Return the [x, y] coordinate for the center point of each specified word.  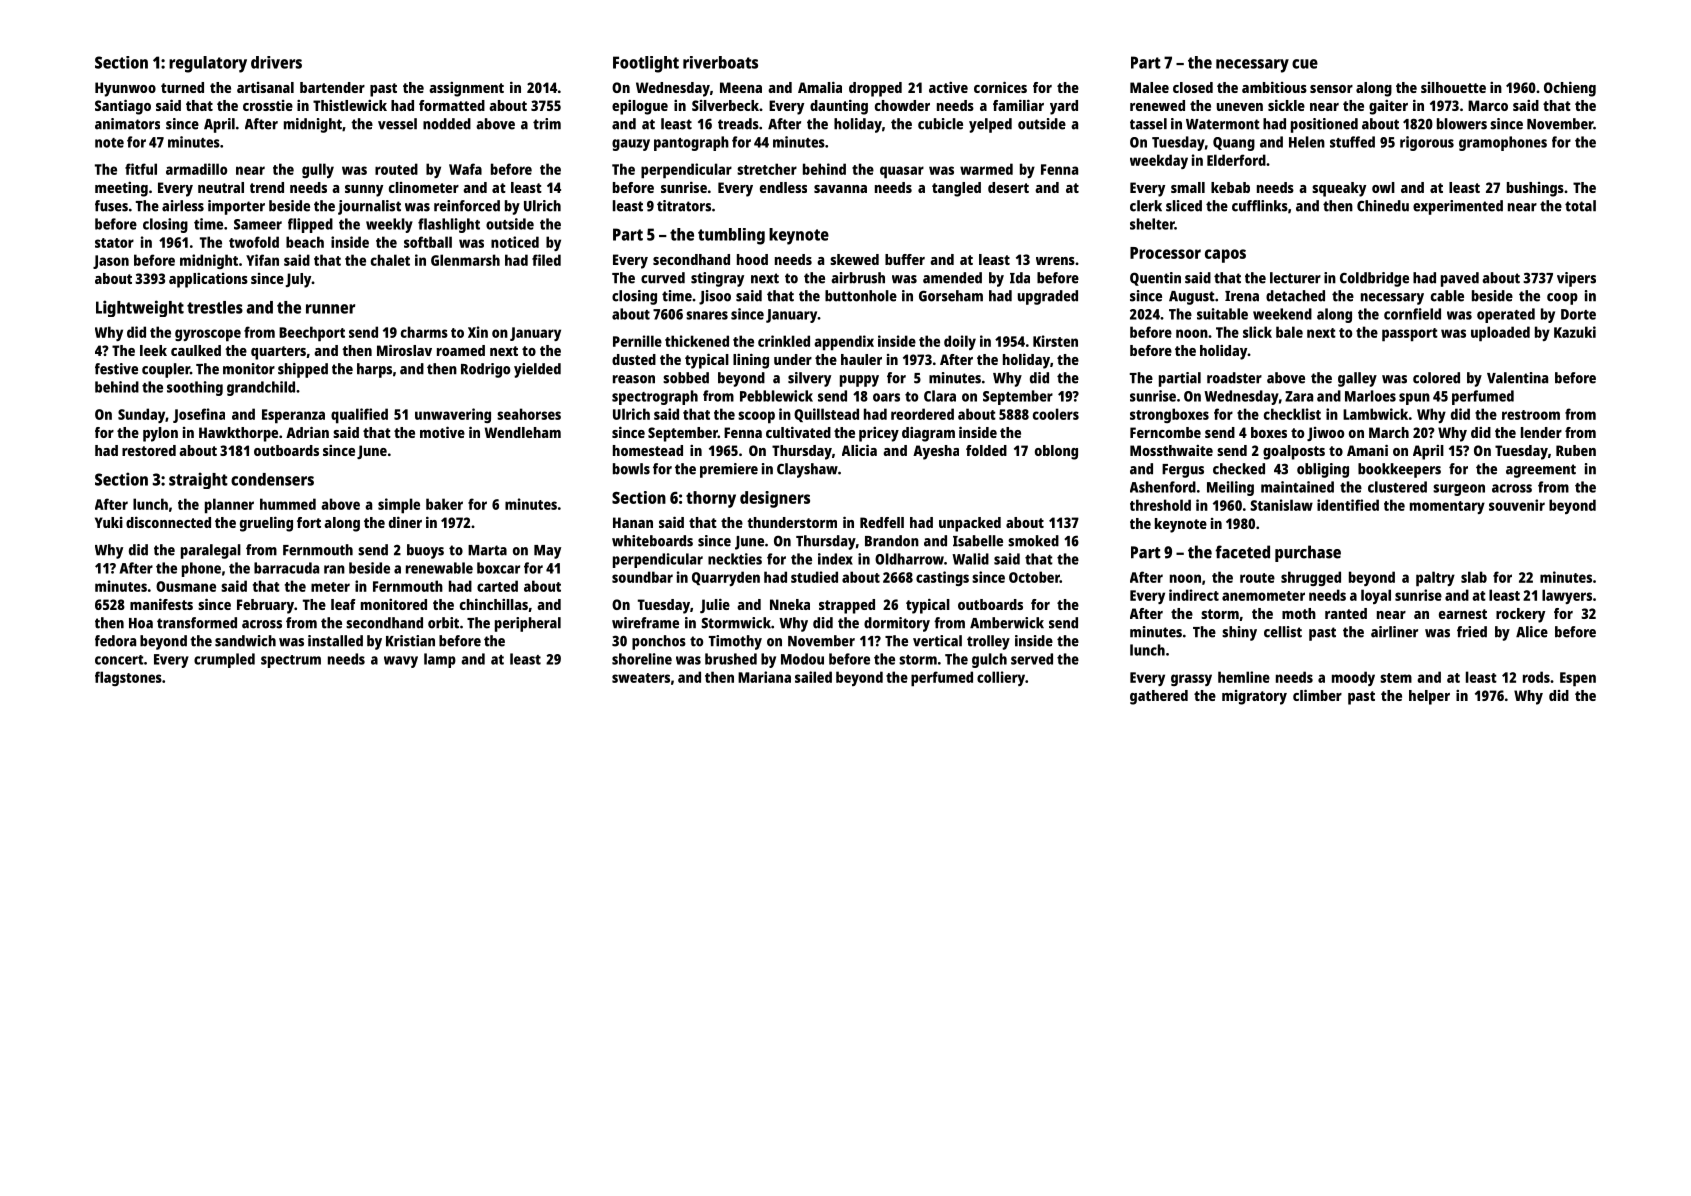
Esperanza [293, 416]
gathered [1159, 697]
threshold [1160, 505]
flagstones [128, 678]
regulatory [208, 64]
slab [1474, 577]
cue [1305, 64]
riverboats [720, 62]
